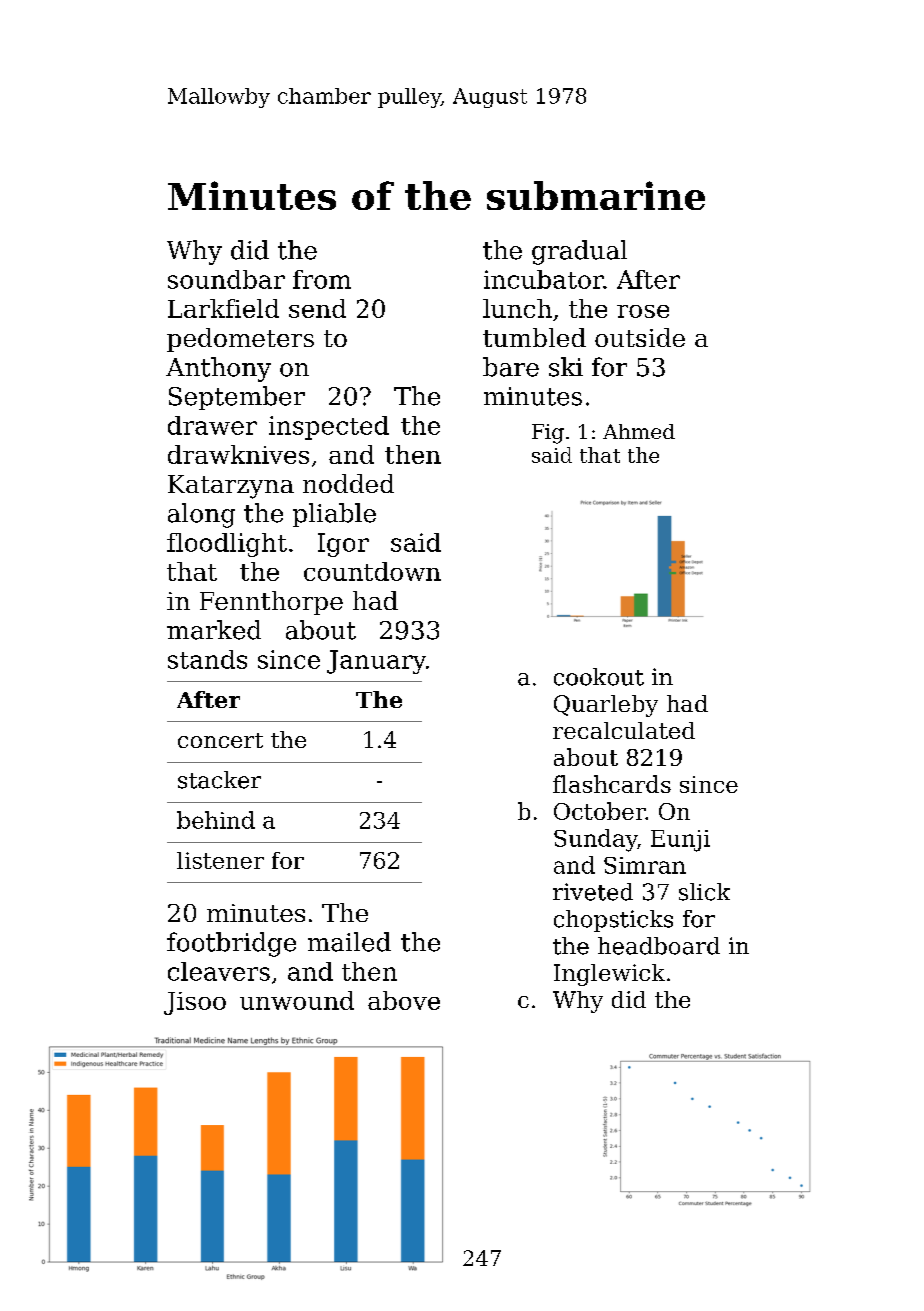 The width and height of the page is (924, 1311). What do you see at coordinates (329, 428) in the page?
I see `inspected` at bounding box center [329, 428].
